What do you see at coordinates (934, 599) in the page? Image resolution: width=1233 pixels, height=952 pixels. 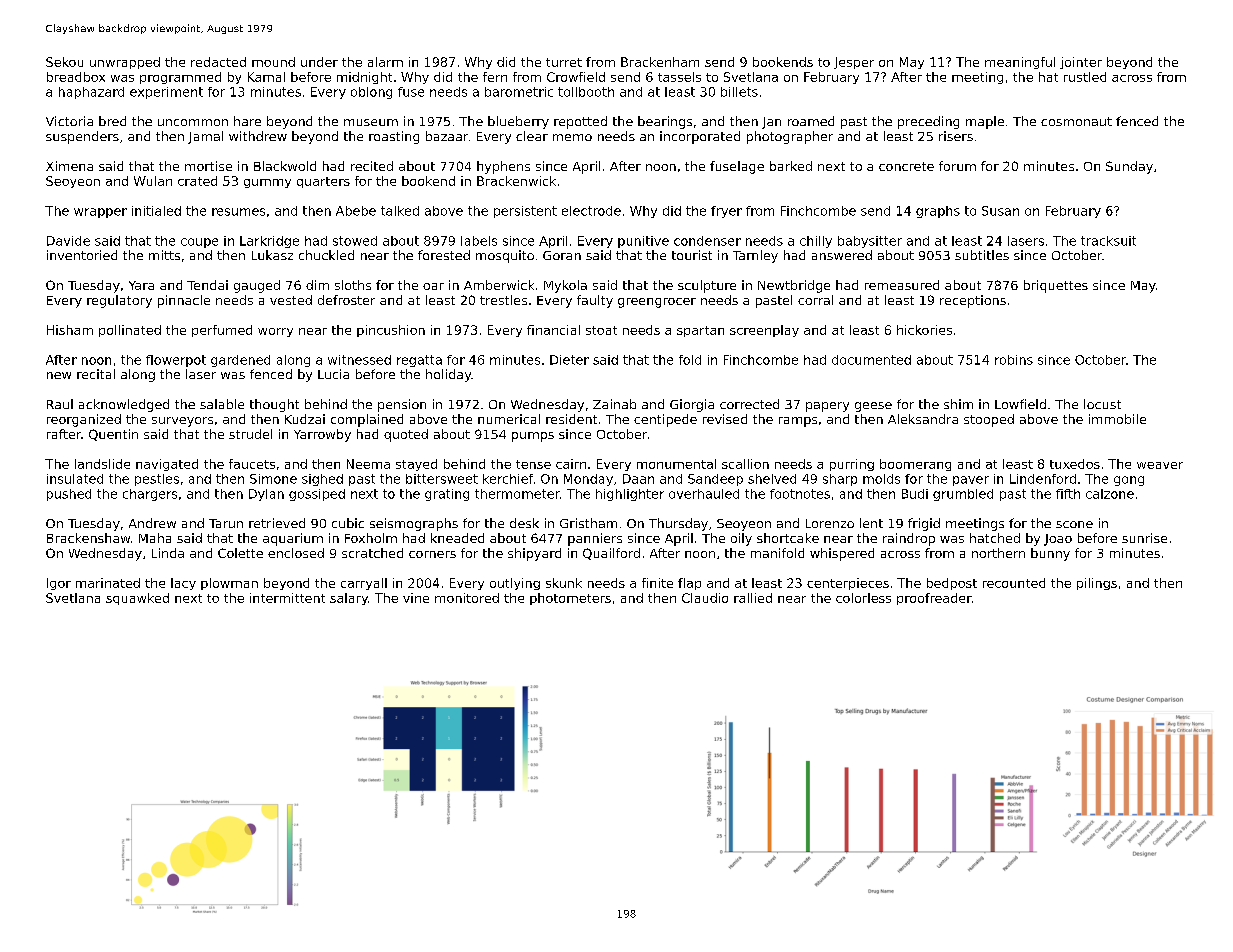 I see `proofreader` at bounding box center [934, 599].
